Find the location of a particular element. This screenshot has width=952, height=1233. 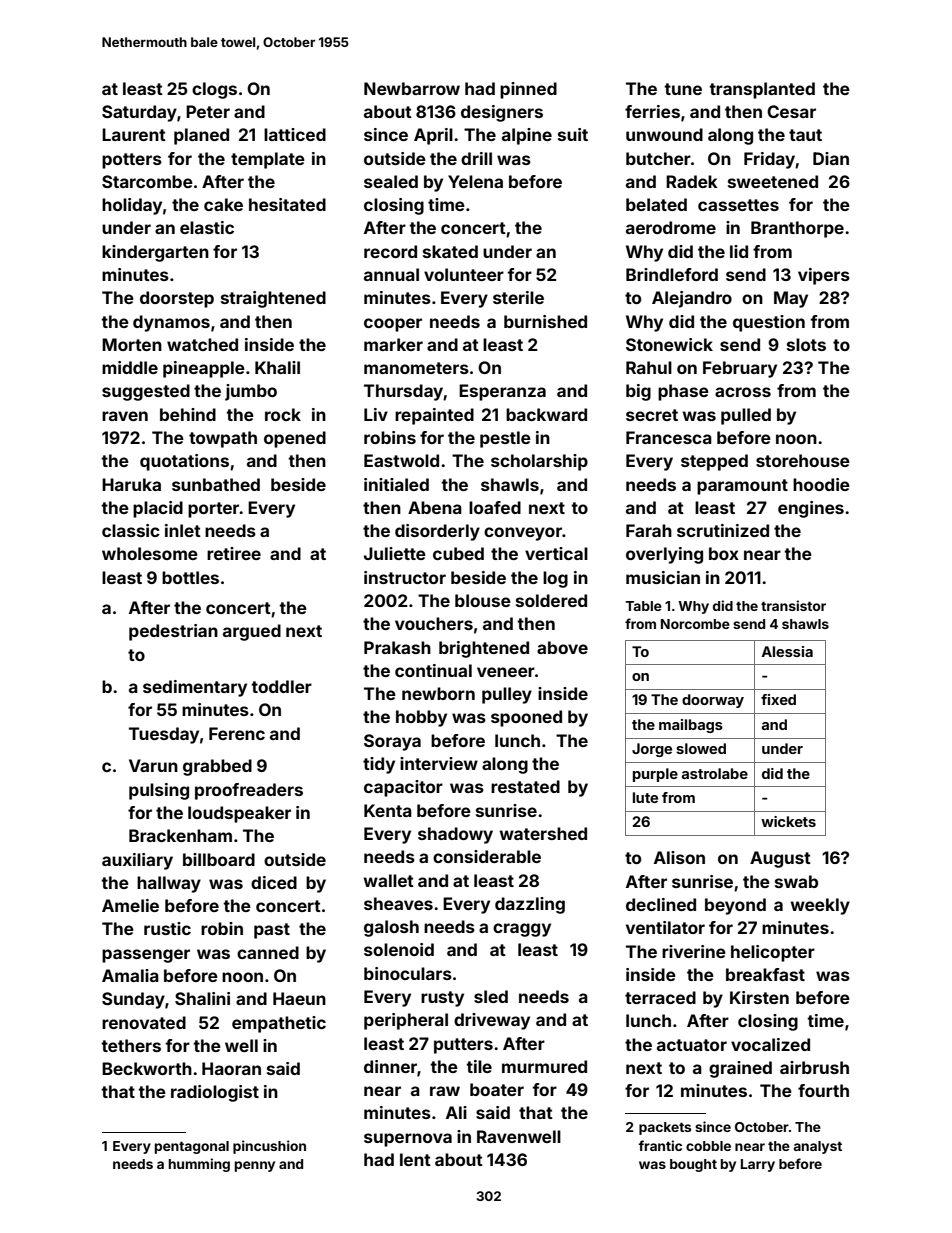

soldered is located at coordinates (551, 600).
